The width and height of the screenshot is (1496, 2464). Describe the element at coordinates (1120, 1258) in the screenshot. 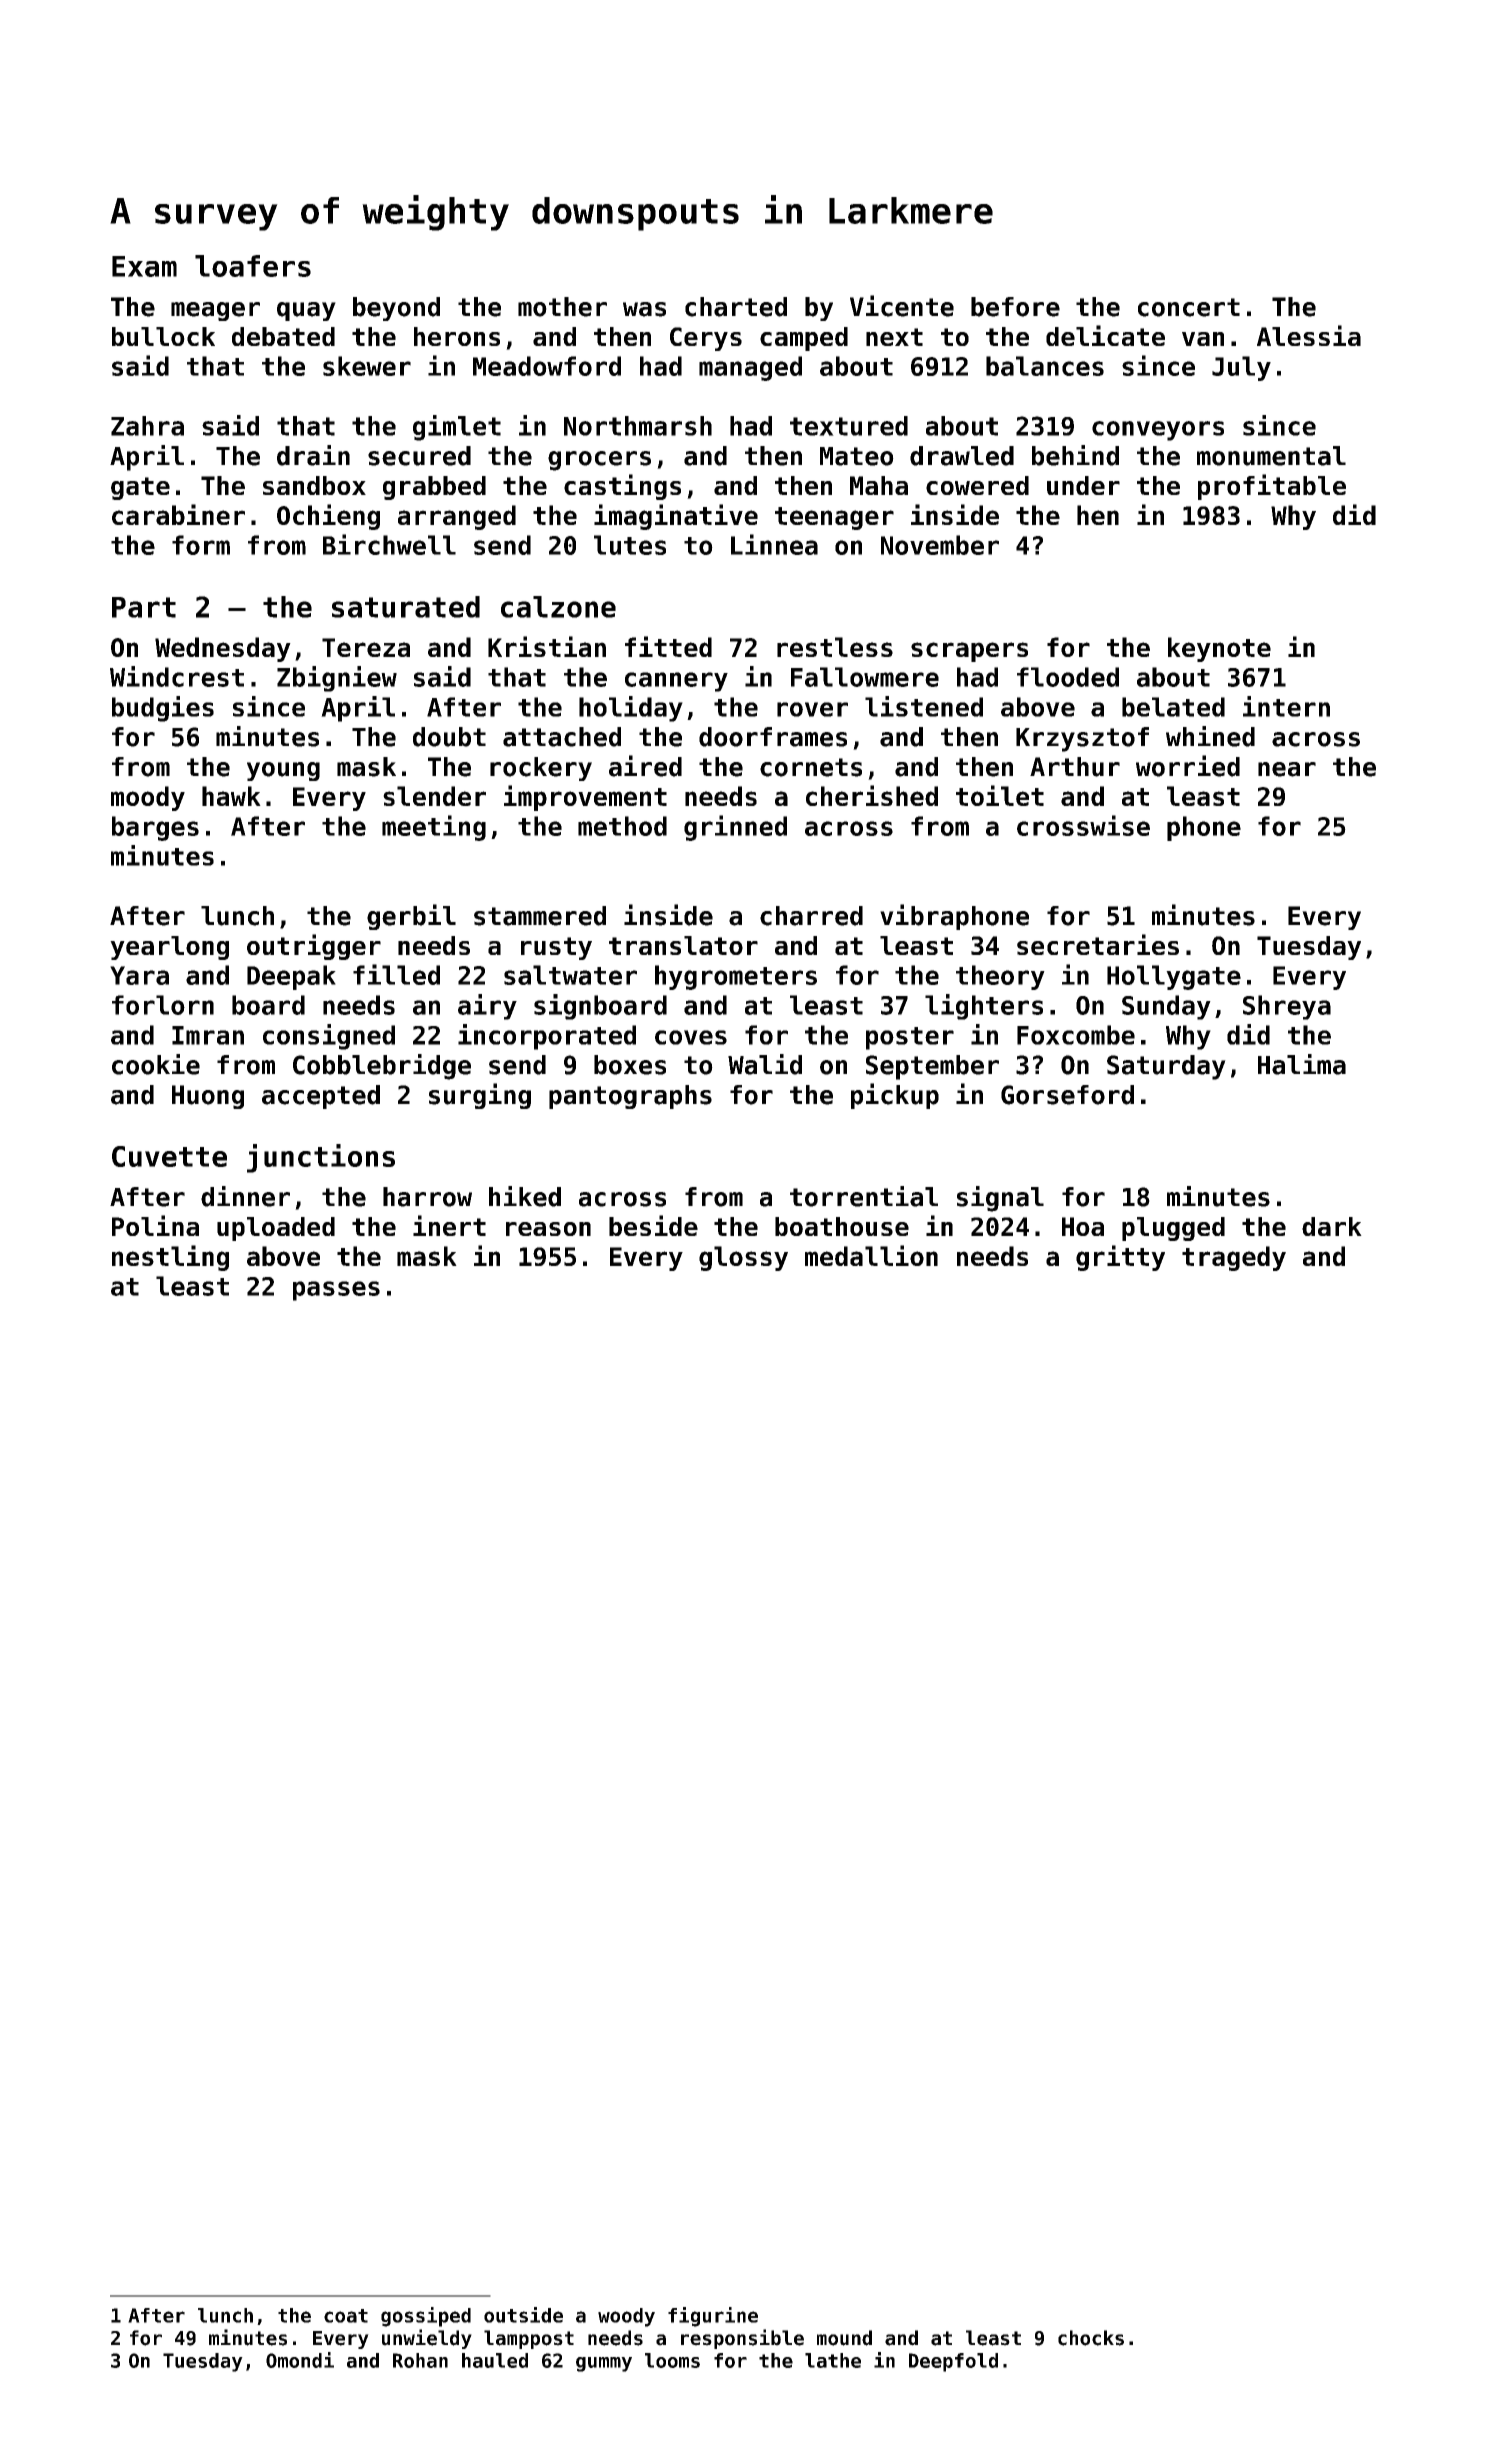

I see `gritty` at that location.
